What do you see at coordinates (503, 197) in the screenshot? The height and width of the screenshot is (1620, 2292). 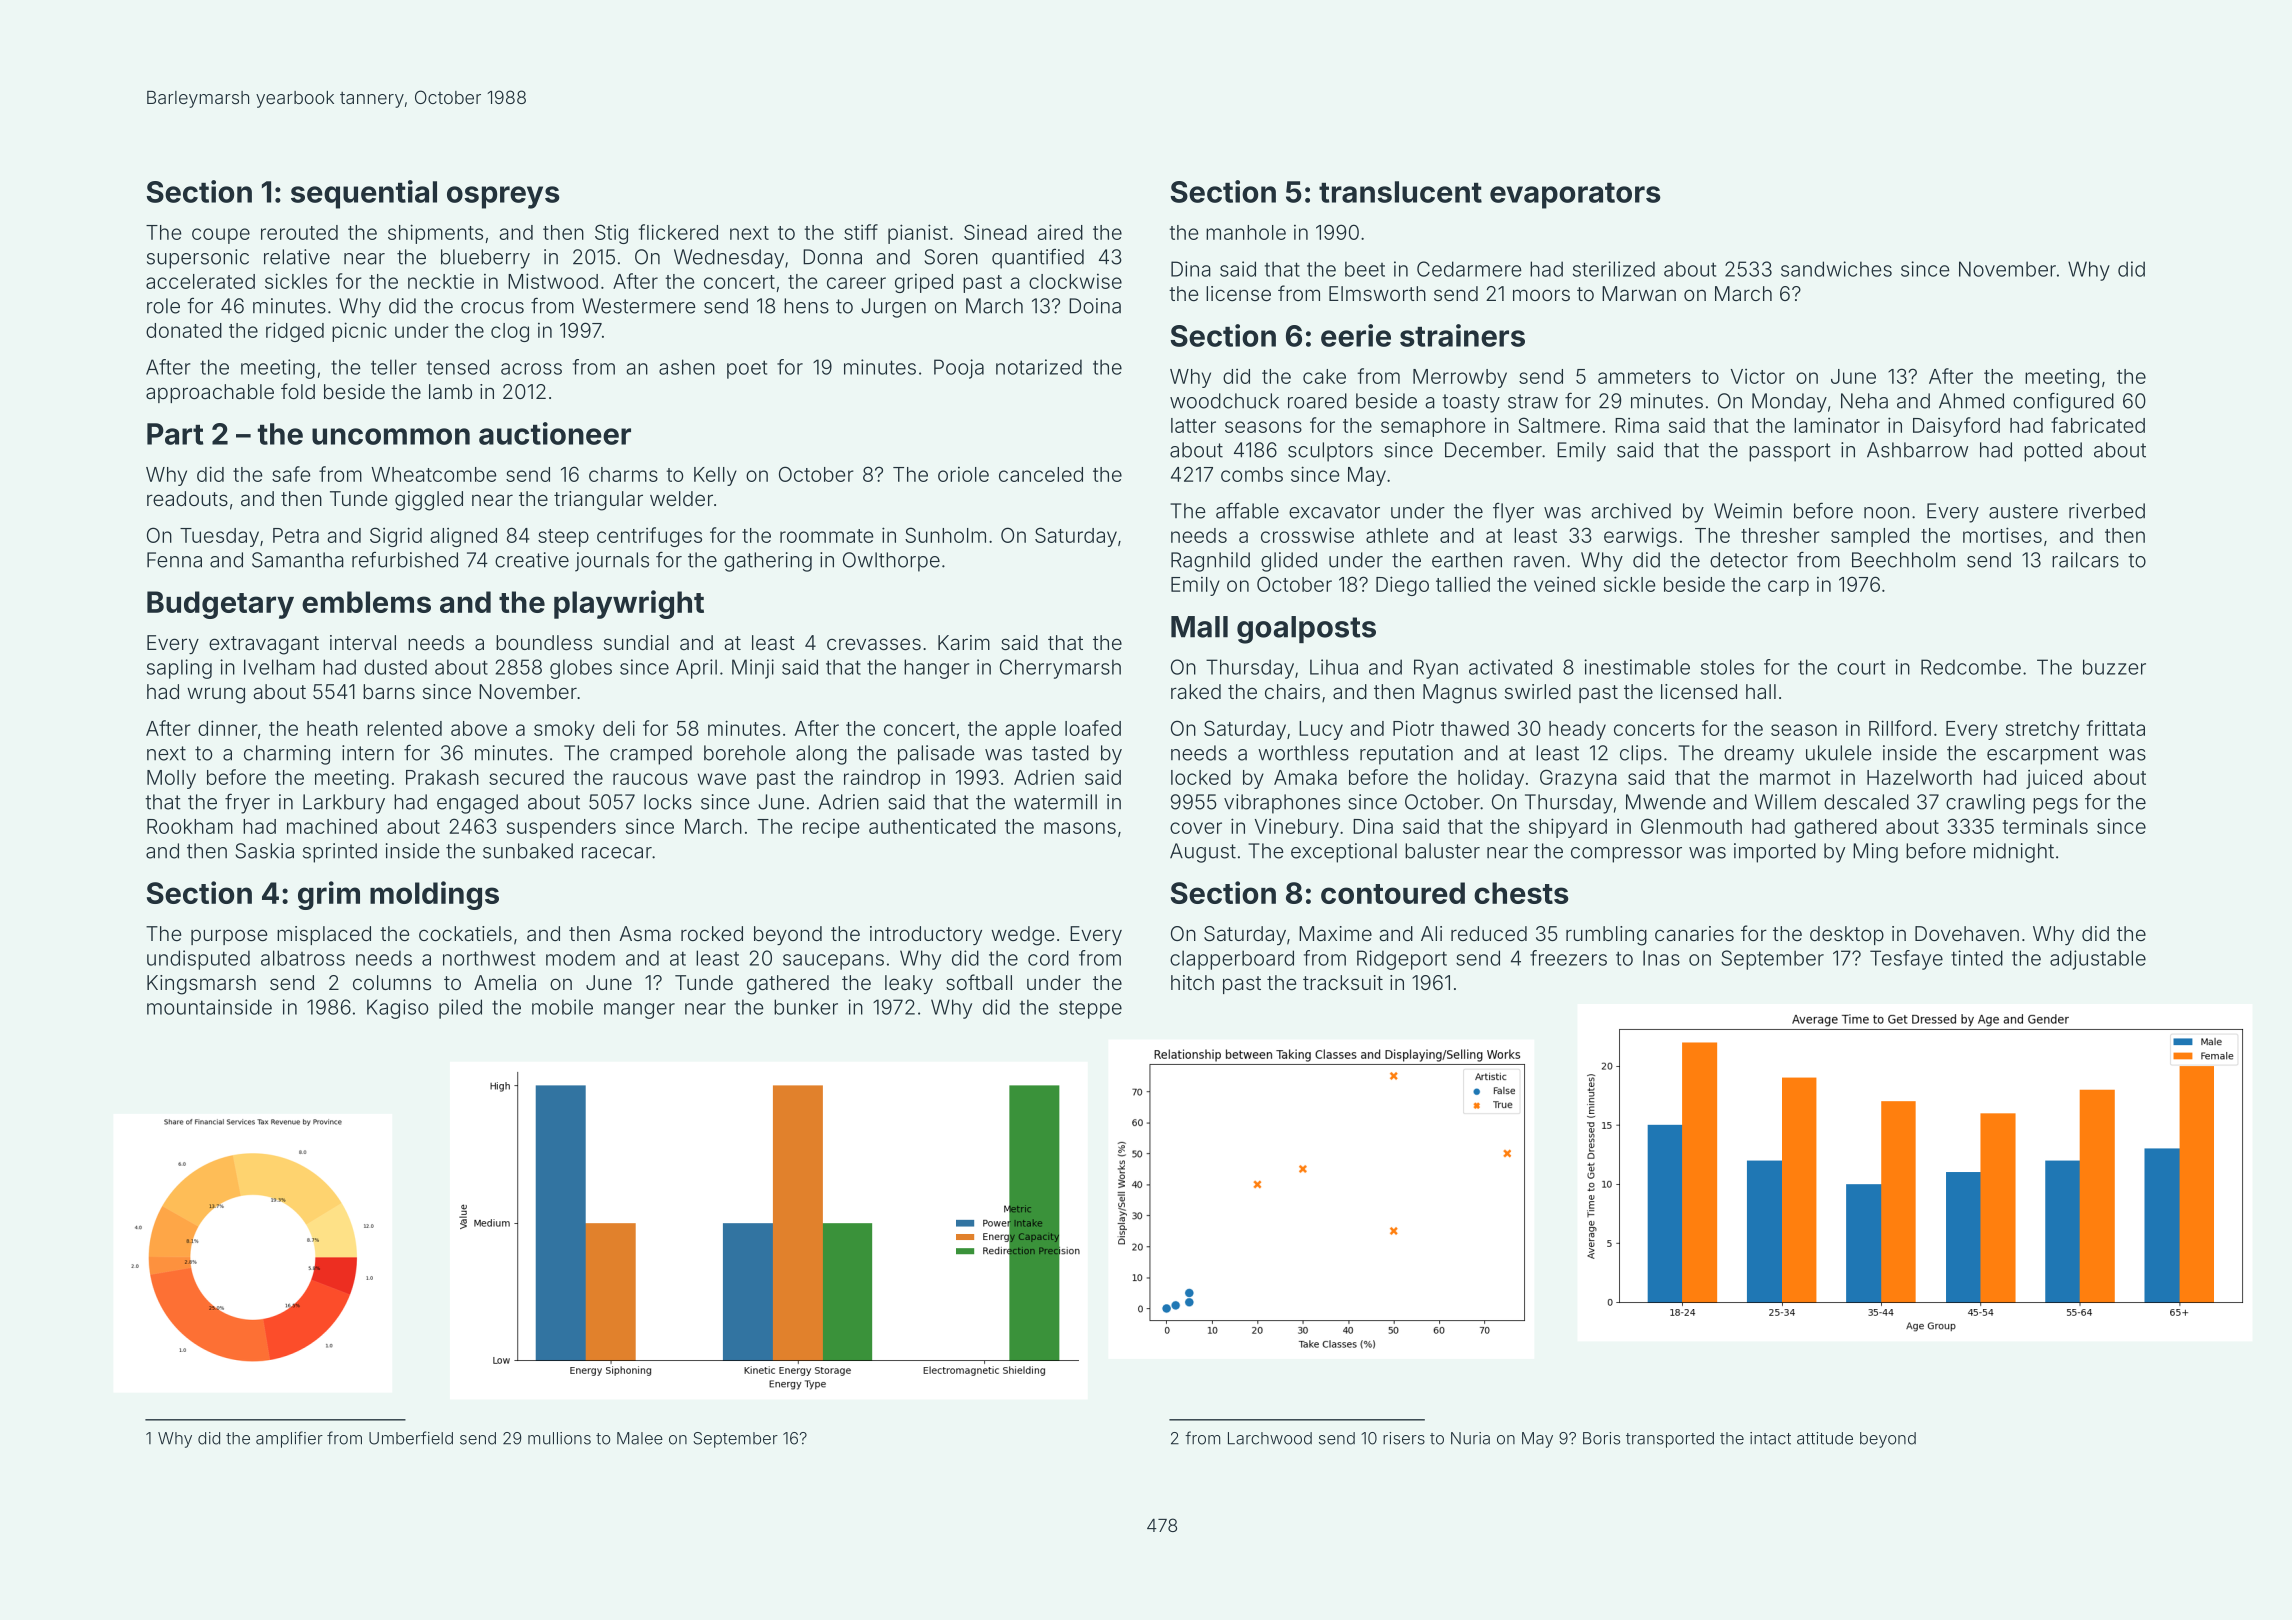 I see `ospreys` at bounding box center [503, 197].
